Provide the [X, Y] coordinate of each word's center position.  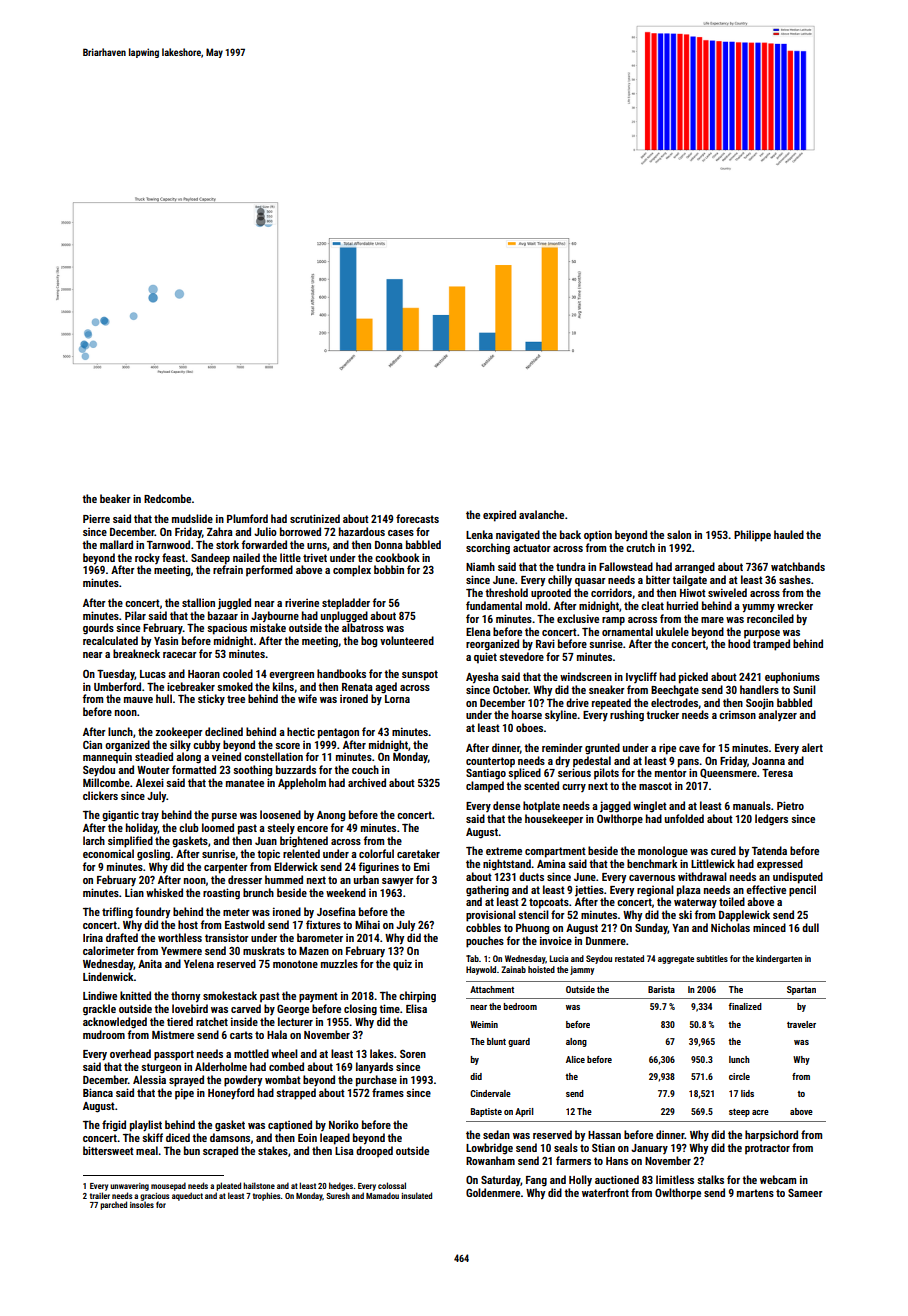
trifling [117, 913]
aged [386, 688]
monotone [295, 964]
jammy [582, 970]
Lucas [153, 674]
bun [192, 1150]
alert [812, 747]
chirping [417, 997]
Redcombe [167, 498]
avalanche [541, 514]
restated [629, 958]
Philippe [752, 536]
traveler [801, 1024]
